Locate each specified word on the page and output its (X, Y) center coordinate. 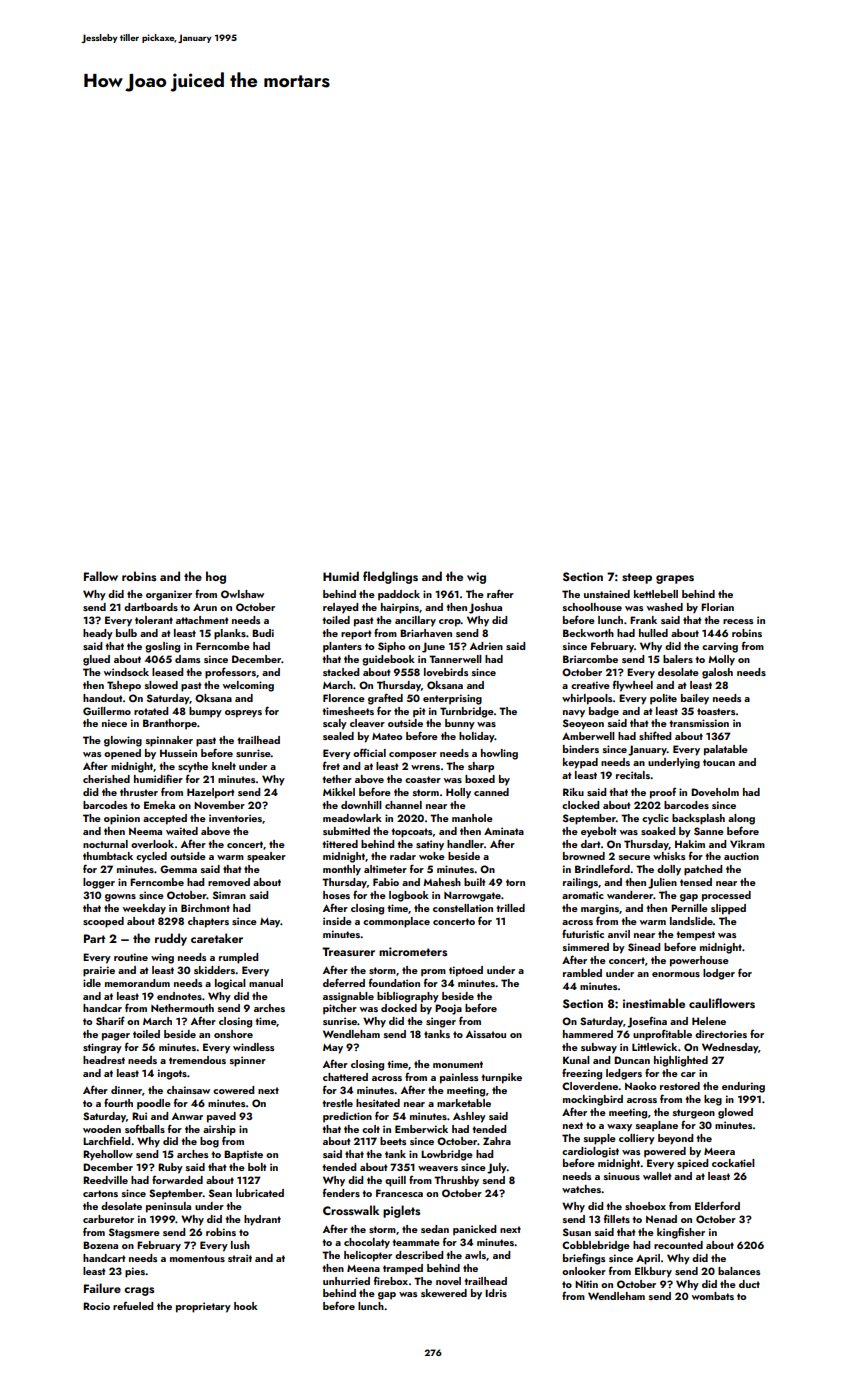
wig (476, 578)
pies (135, 1272)
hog (216, 577)
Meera (719, 1151)
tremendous (197, 1060)
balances (739, 1271)
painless (459, 1078)
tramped (403, 1269)
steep (637, 578)
